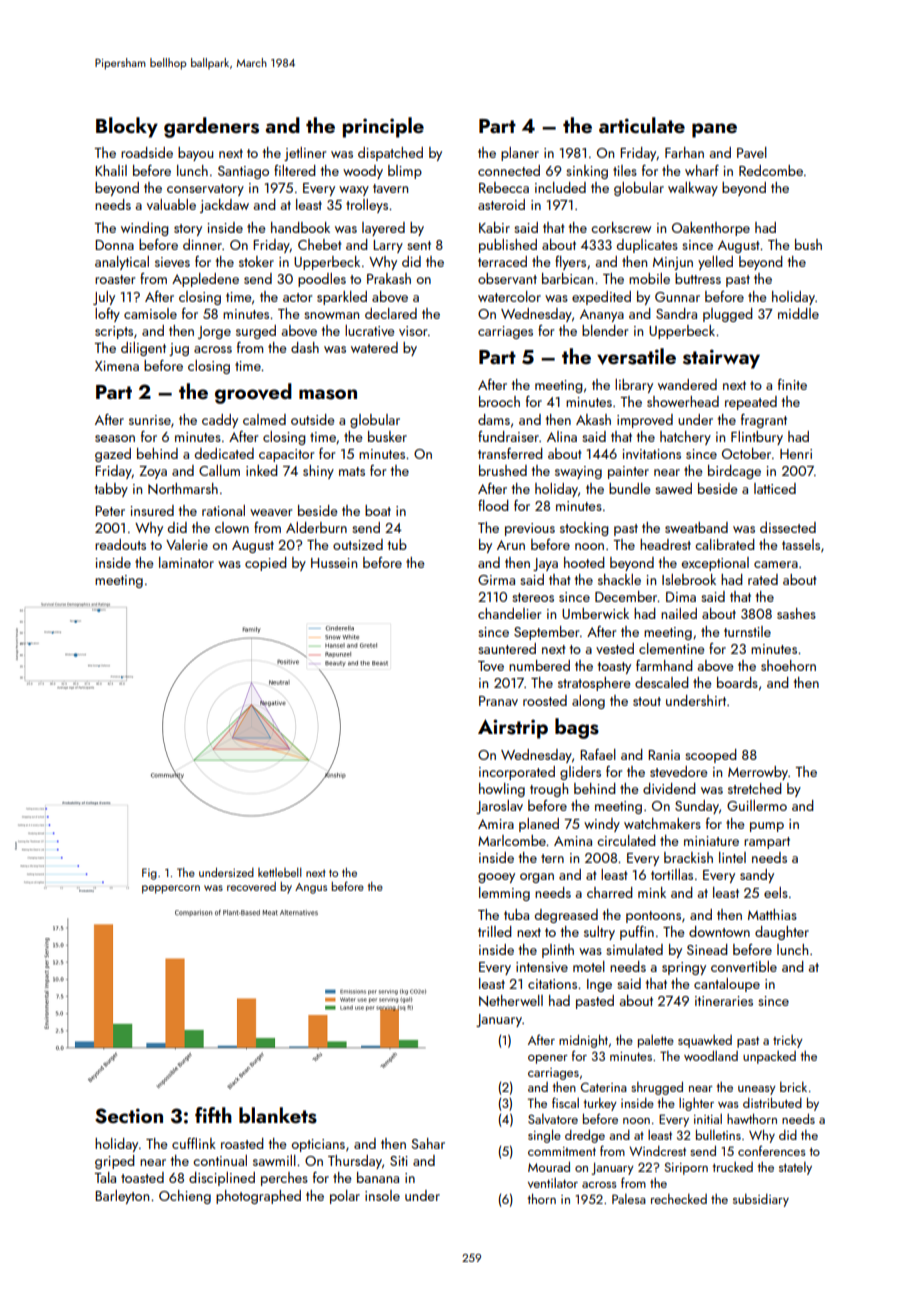  What do you see at coordinates (194, 1143) in the page?
I see `cufflink` at bounding box center [194, 1143].
